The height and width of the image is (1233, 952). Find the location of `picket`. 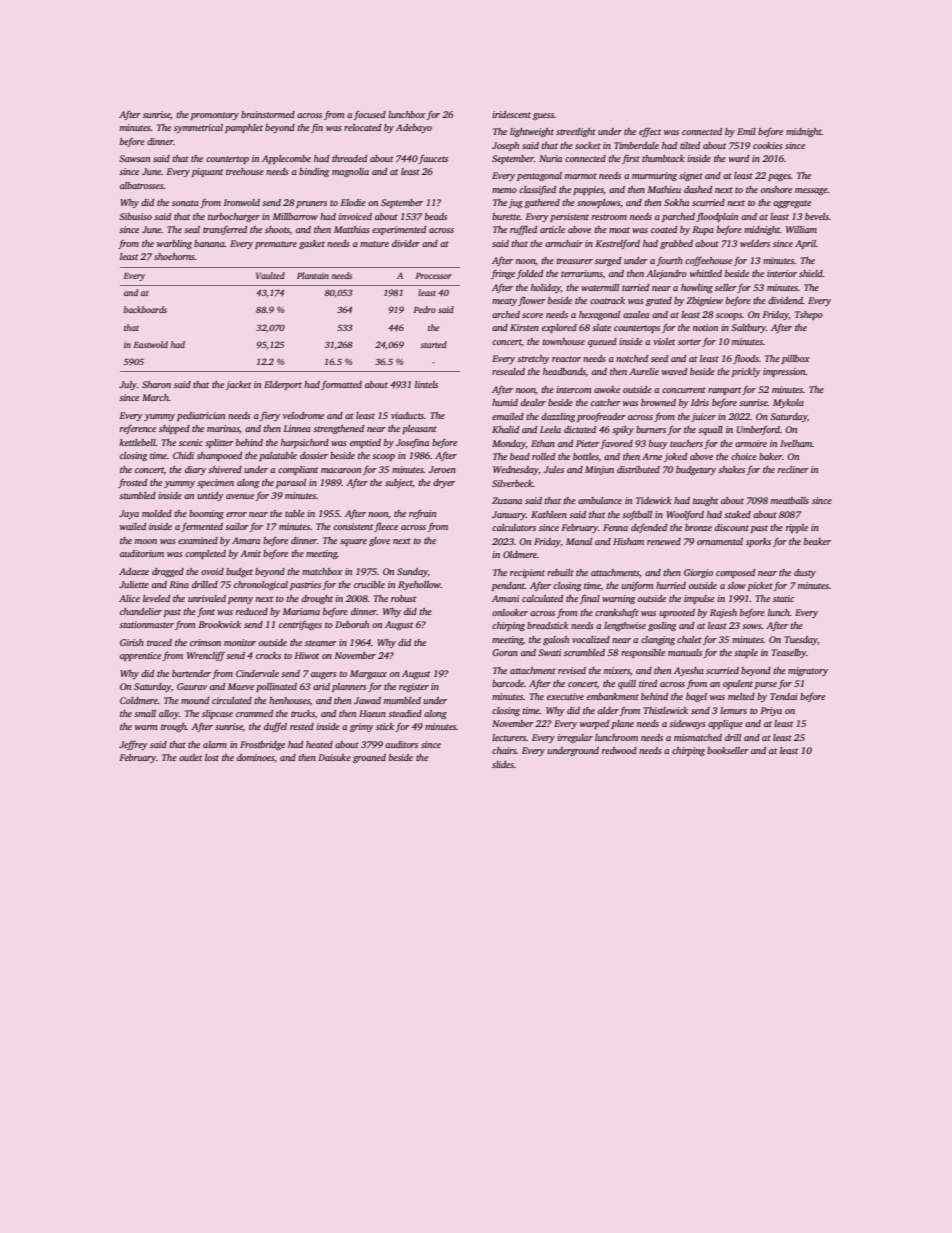

picket is located at coordinates (760, 586).
